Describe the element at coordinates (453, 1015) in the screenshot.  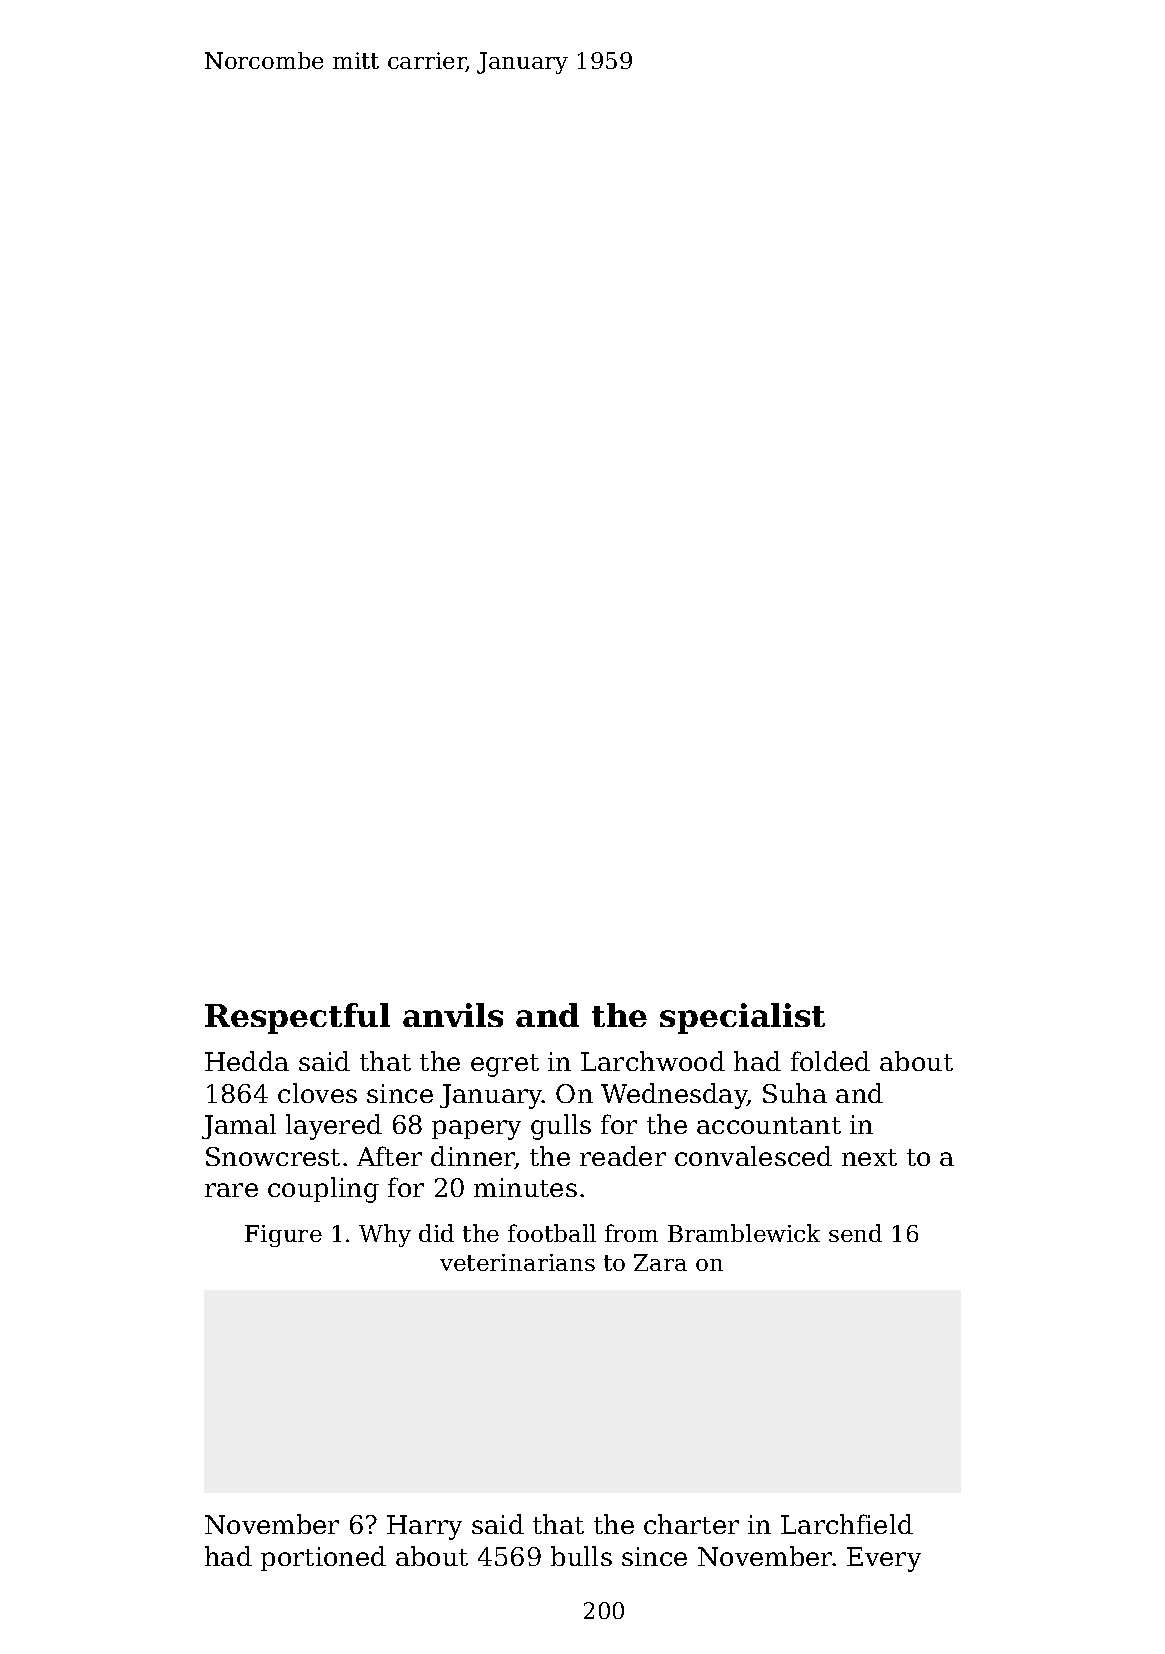
I see `anvils` at that location.
